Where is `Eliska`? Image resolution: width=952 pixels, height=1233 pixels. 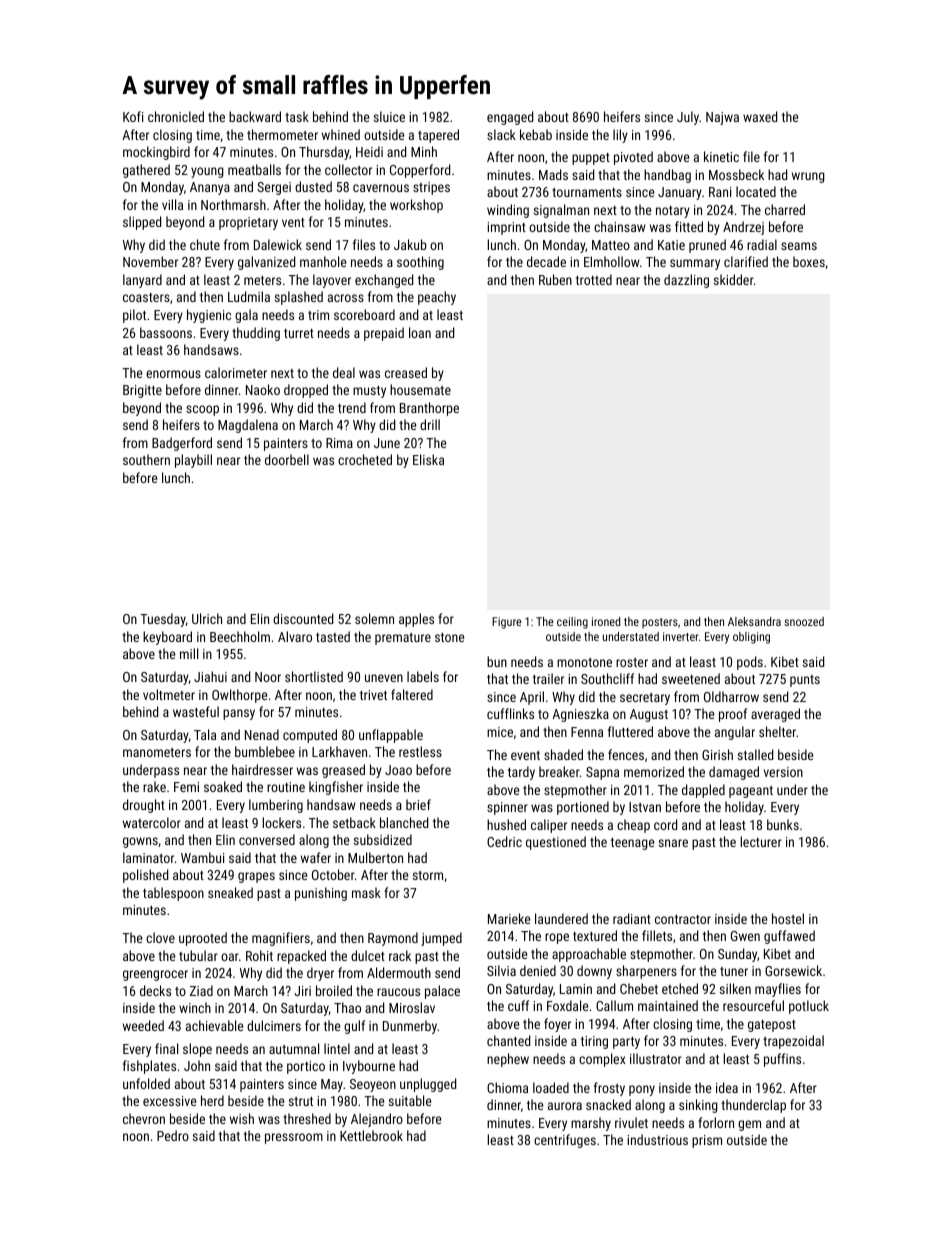
Eliska is located at coordinates (428, 459).
